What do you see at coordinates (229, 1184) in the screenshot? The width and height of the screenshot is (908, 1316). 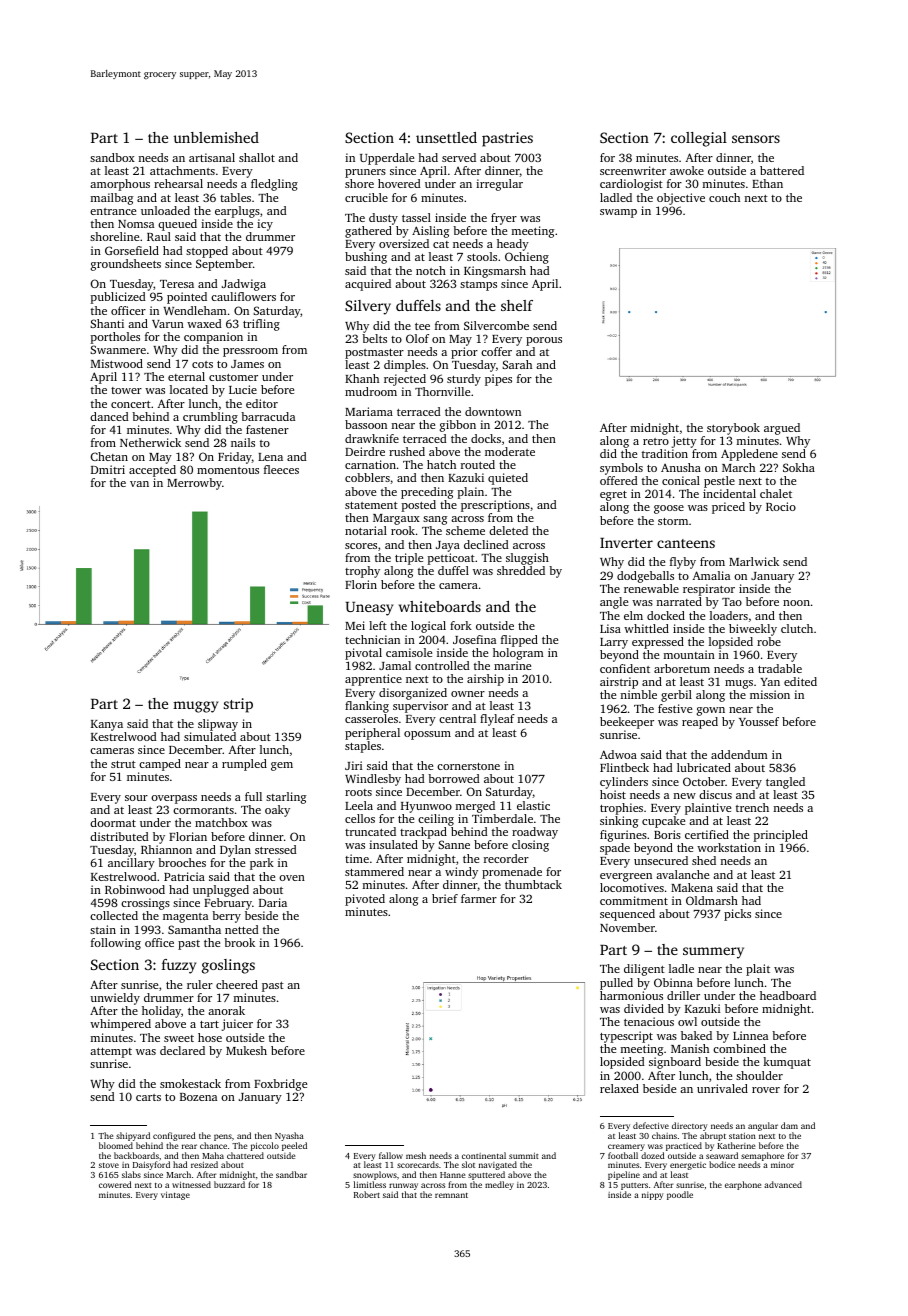 I see `buzzard` at bounding box center [229, 1184].
